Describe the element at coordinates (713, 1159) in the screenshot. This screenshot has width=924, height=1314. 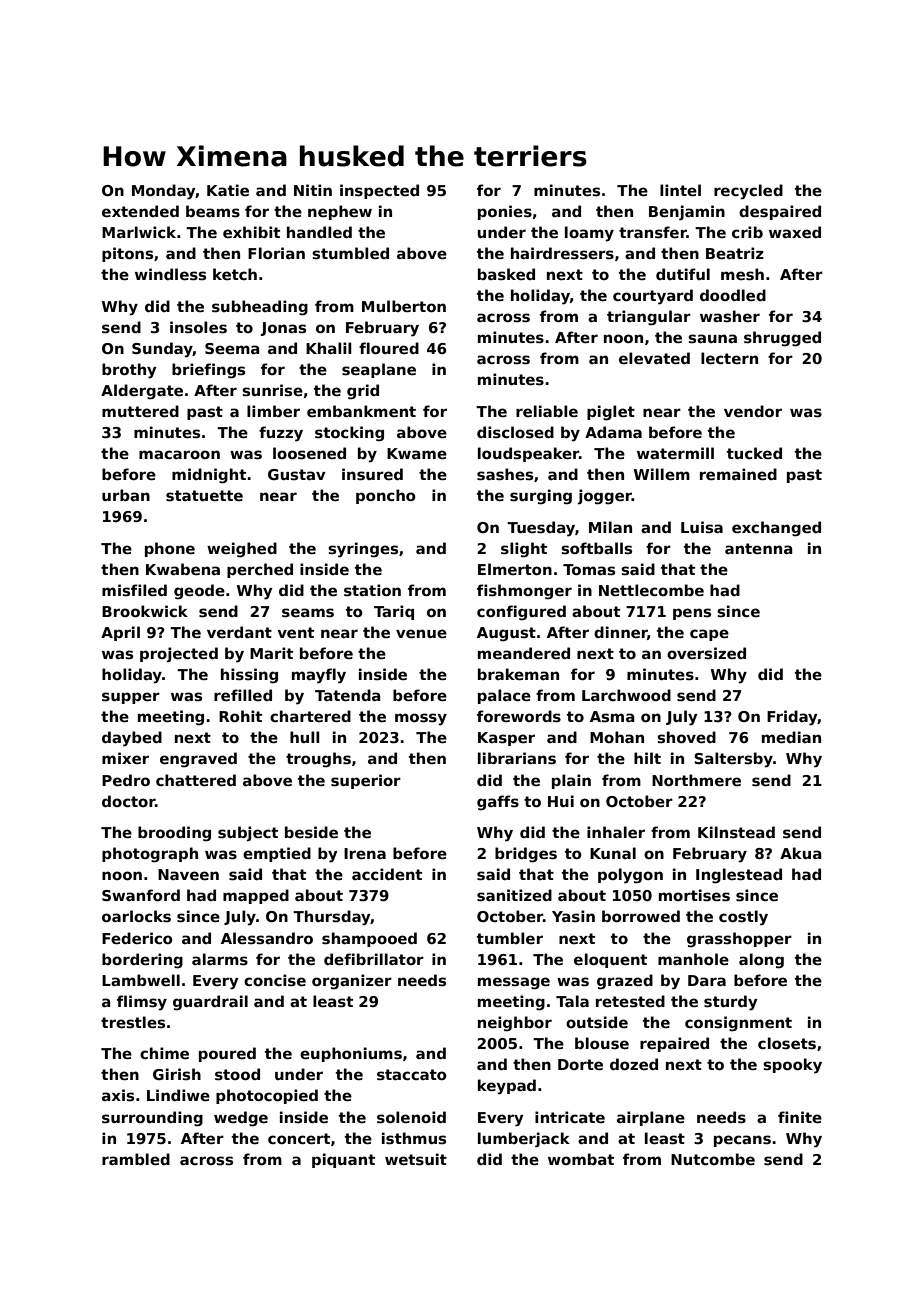
I see `Nutcombe` at that location.
